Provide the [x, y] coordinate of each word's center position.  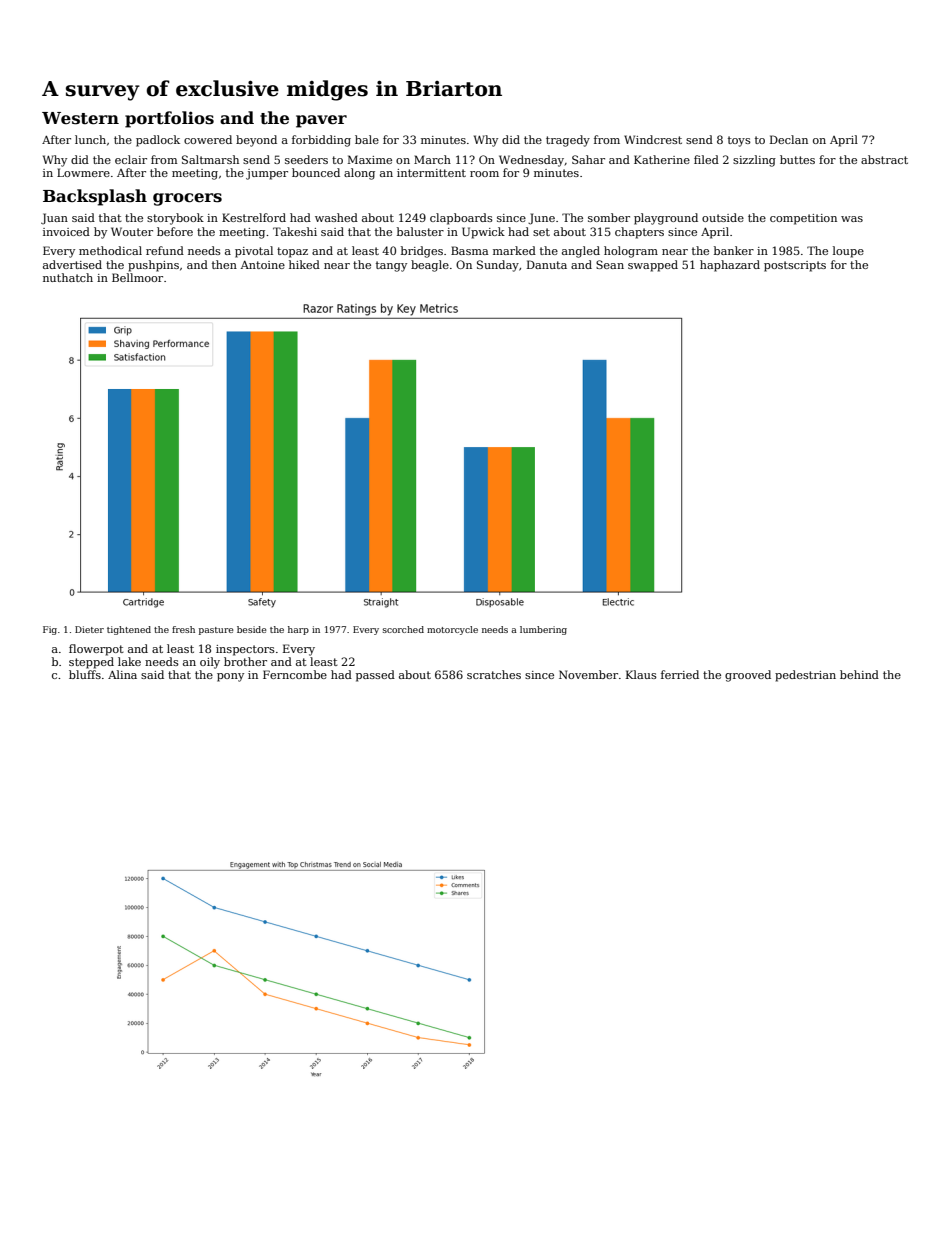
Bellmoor [137, 277]
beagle [430, 266]
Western [80, 118]
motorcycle [452, 630]
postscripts [795, 266]
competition [803, 219]
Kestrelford [254, 217]
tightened [129, 630]
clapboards [461, 219]
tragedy [568, 141]
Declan [789, 139]
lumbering [543, 630]
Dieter [89, 629]
